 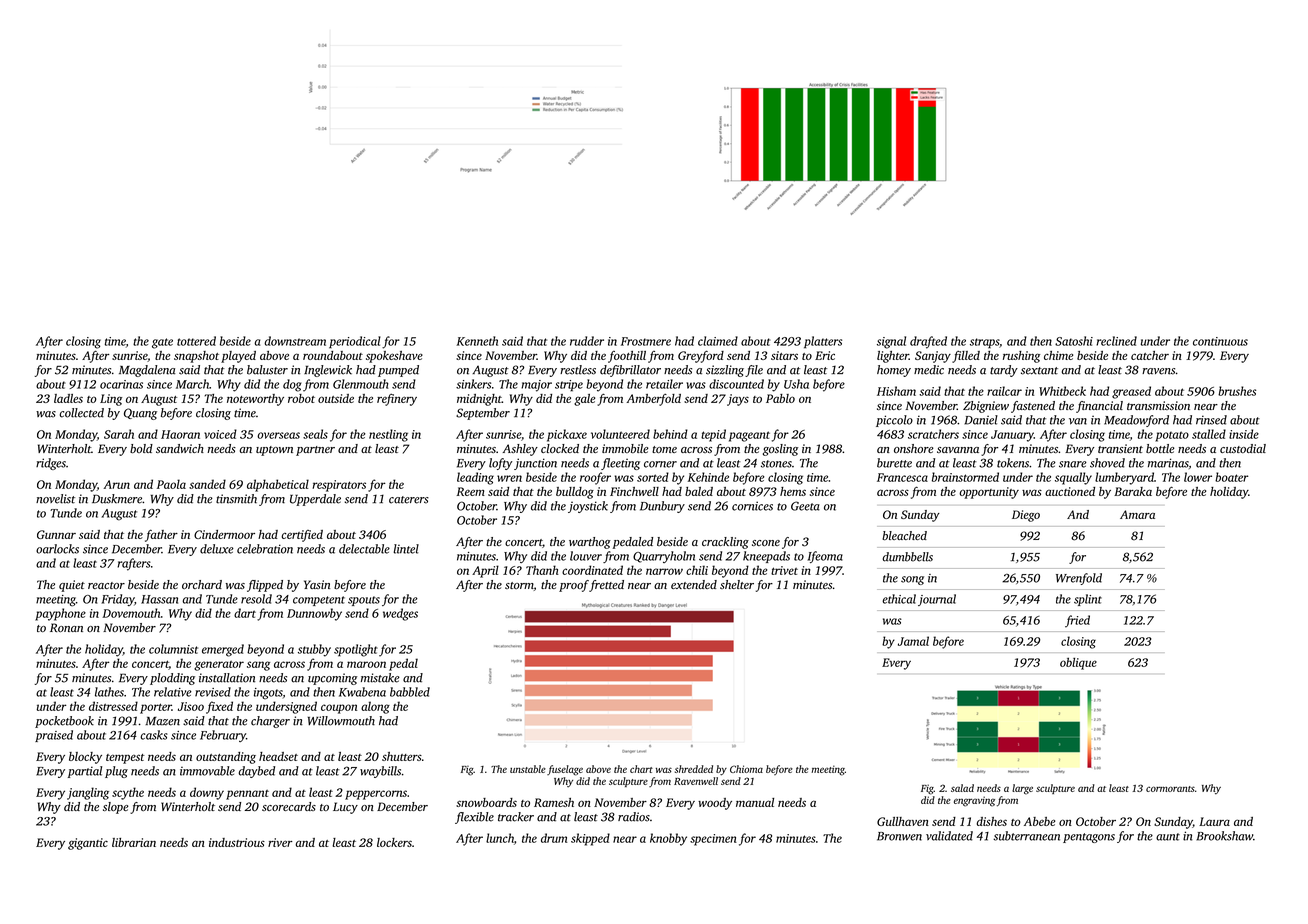 I want to click on downy, so click(x=207, y=793).
